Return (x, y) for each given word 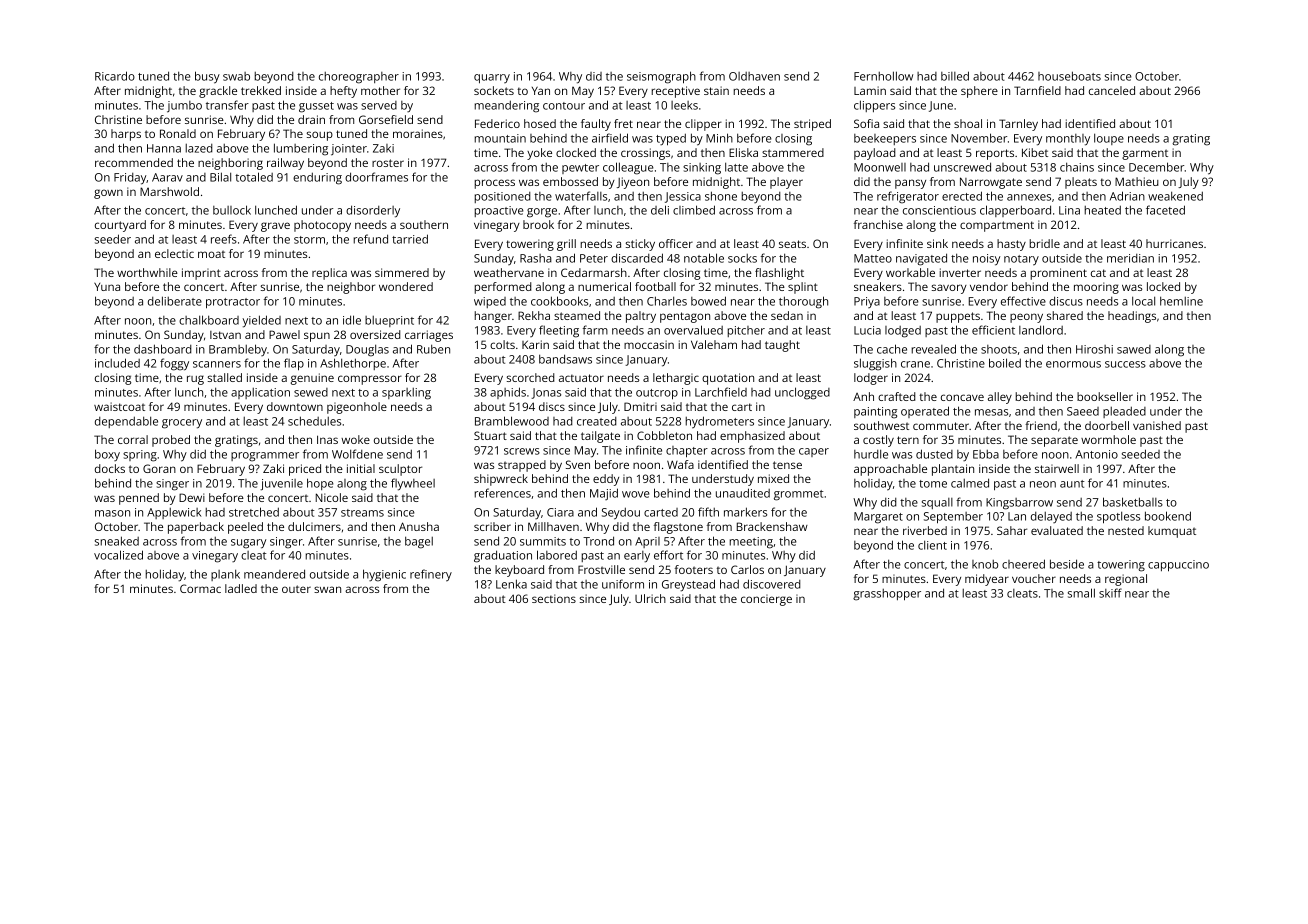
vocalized (118, 555)
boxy (107, 455)
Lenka (511, 584)
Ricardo (115, 76)
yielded (261, 321)
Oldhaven (754, 76)
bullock (232, 210)
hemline (1181, 301)
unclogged (802, 393)
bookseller (1105, 396)
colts (502, 344)
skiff (1110, 593)
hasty (1011, 245)
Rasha (536, 258)
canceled (1112, 90)
